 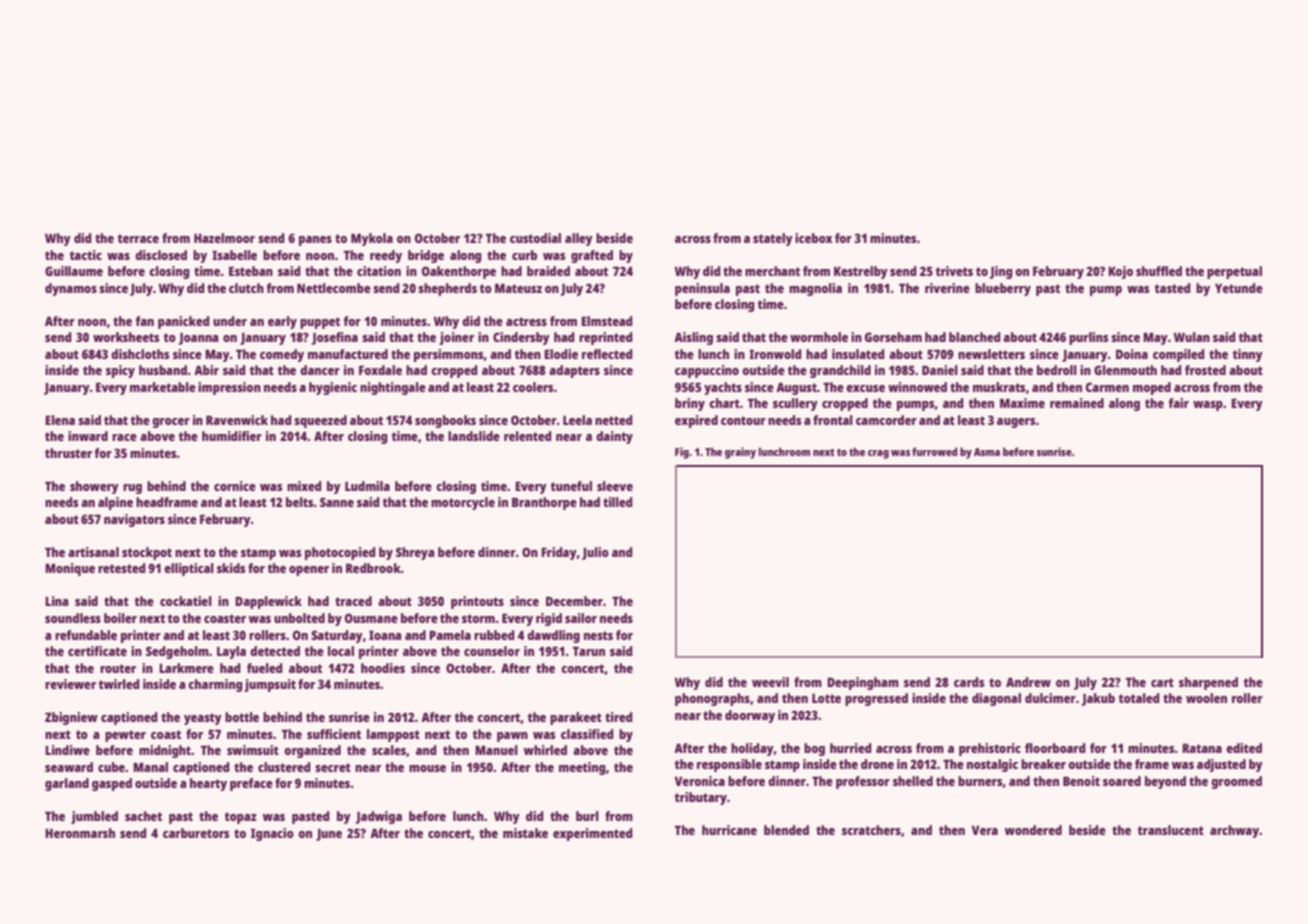 What do you see at coordinates (592, 834) in the document?
I see `experimented` at bounding box center [592, 834].
